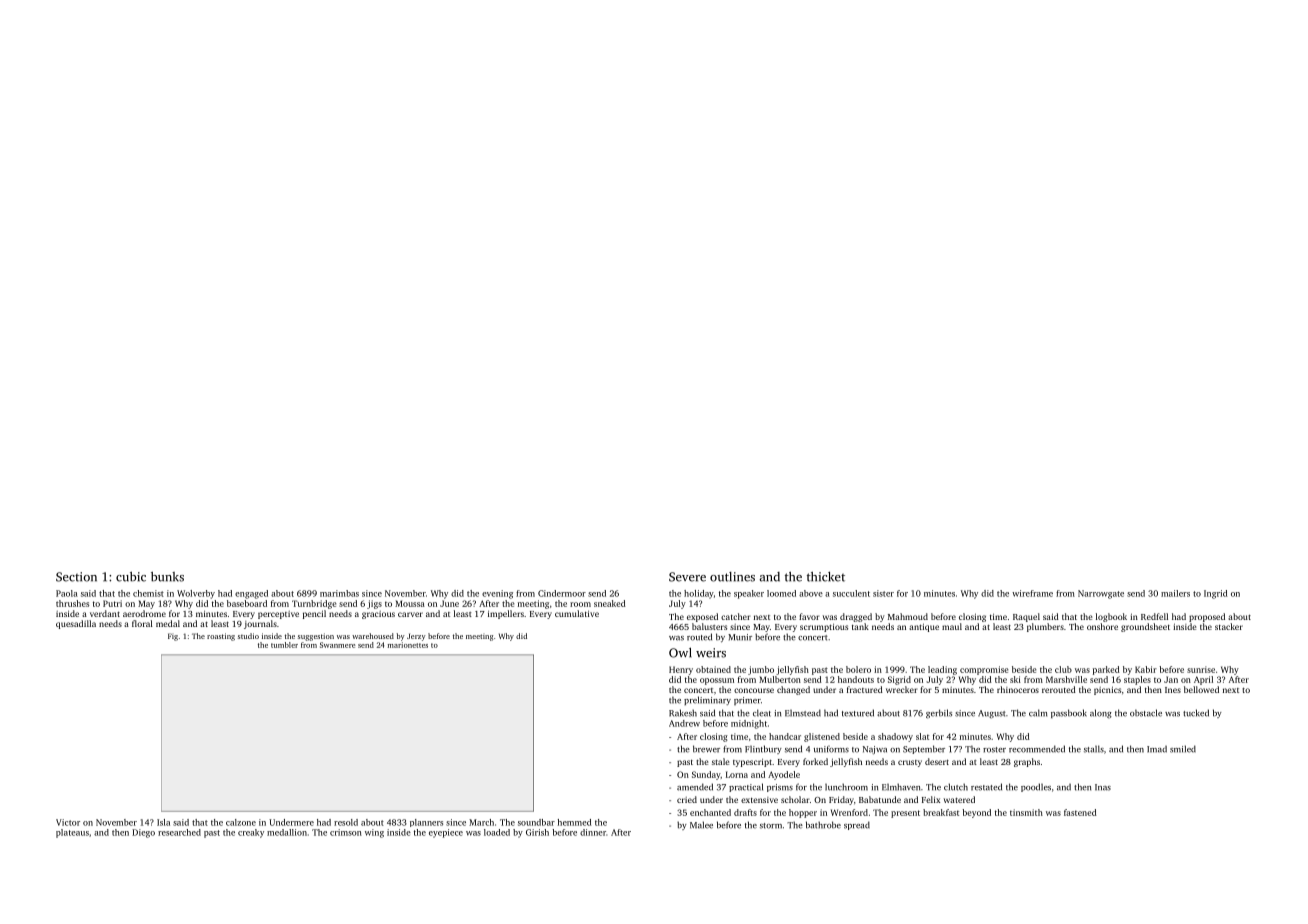 The image size is (1308, 924). What do you see at coordinates (822, 737) in the page?
I see `glistened` at bounding box center [822, 737].
